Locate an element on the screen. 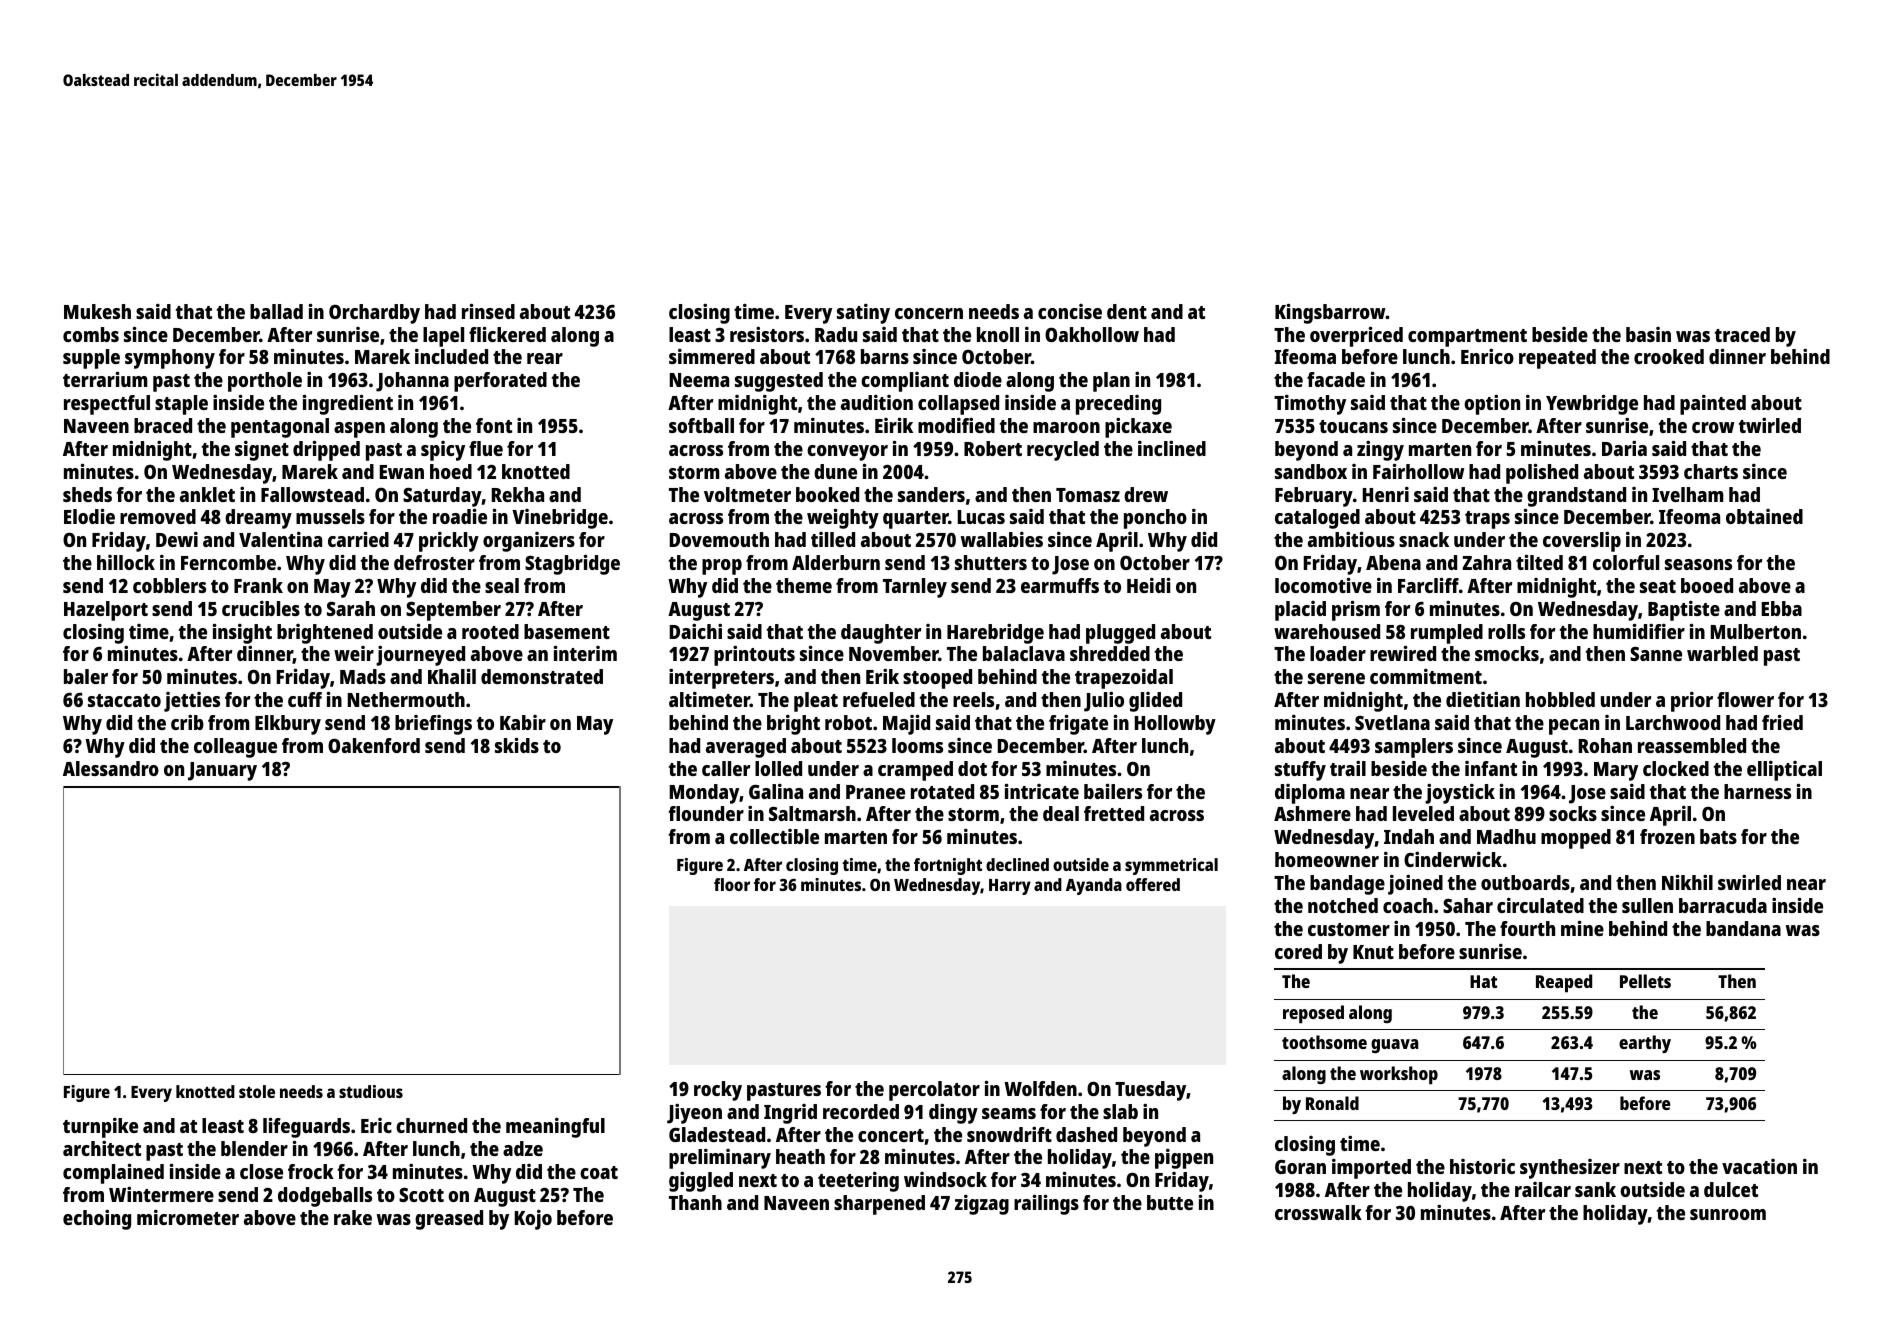 The image size is (1895, 1340). rear is located at coordinates (545, 358).
